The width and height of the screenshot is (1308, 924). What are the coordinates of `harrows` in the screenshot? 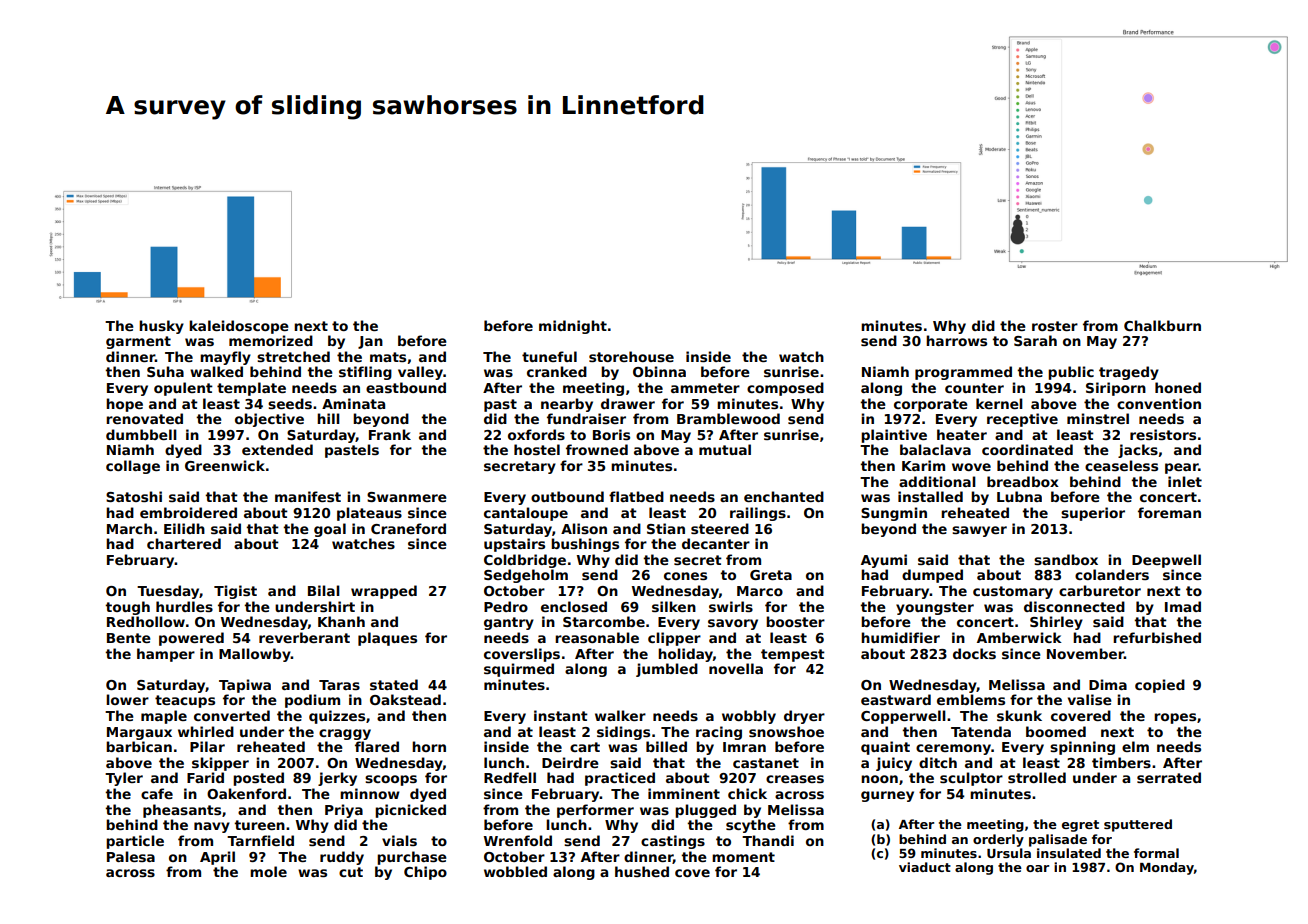 It's located at (956, 340).
